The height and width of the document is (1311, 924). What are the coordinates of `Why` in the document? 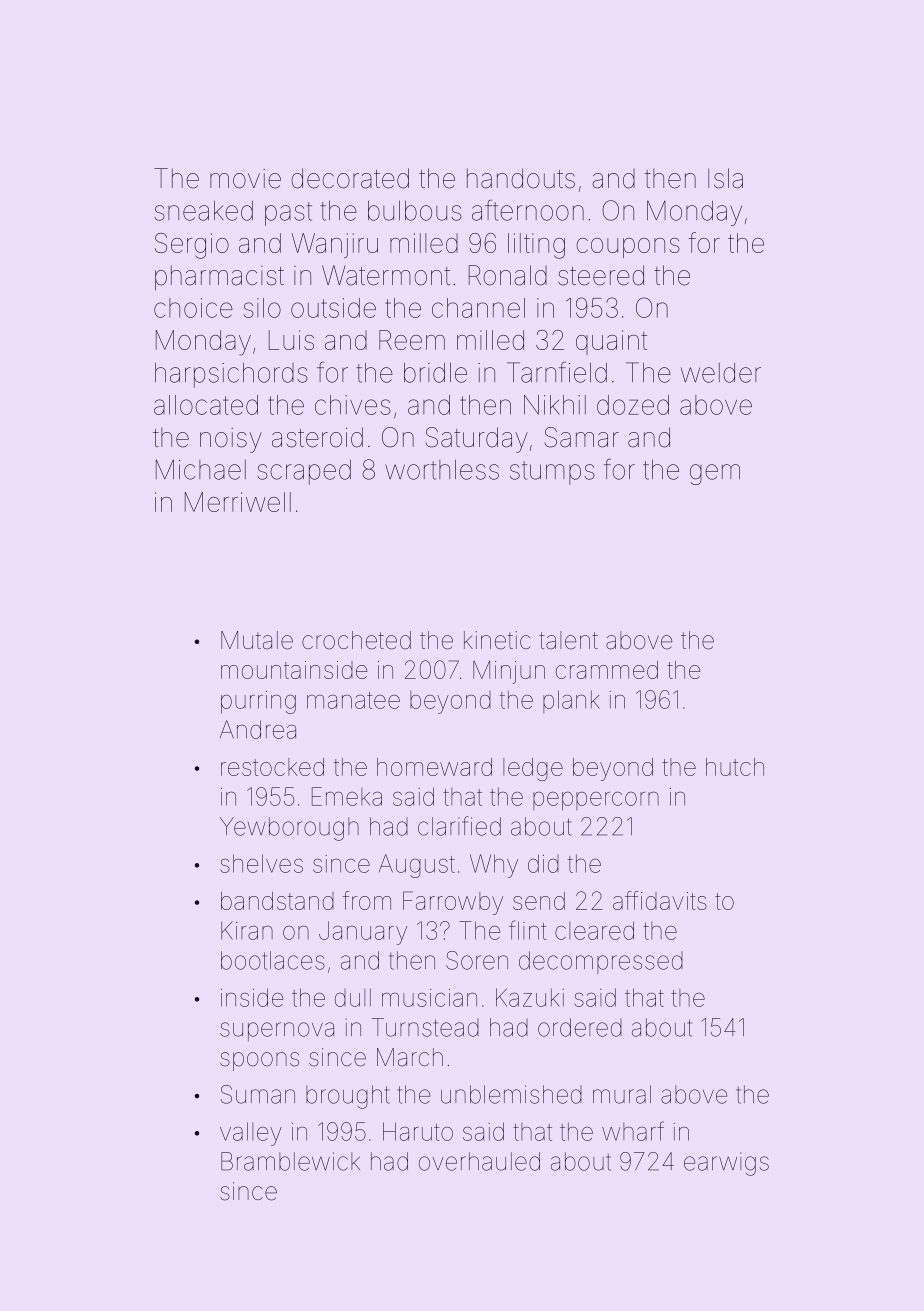 It's located at (494, 866).
